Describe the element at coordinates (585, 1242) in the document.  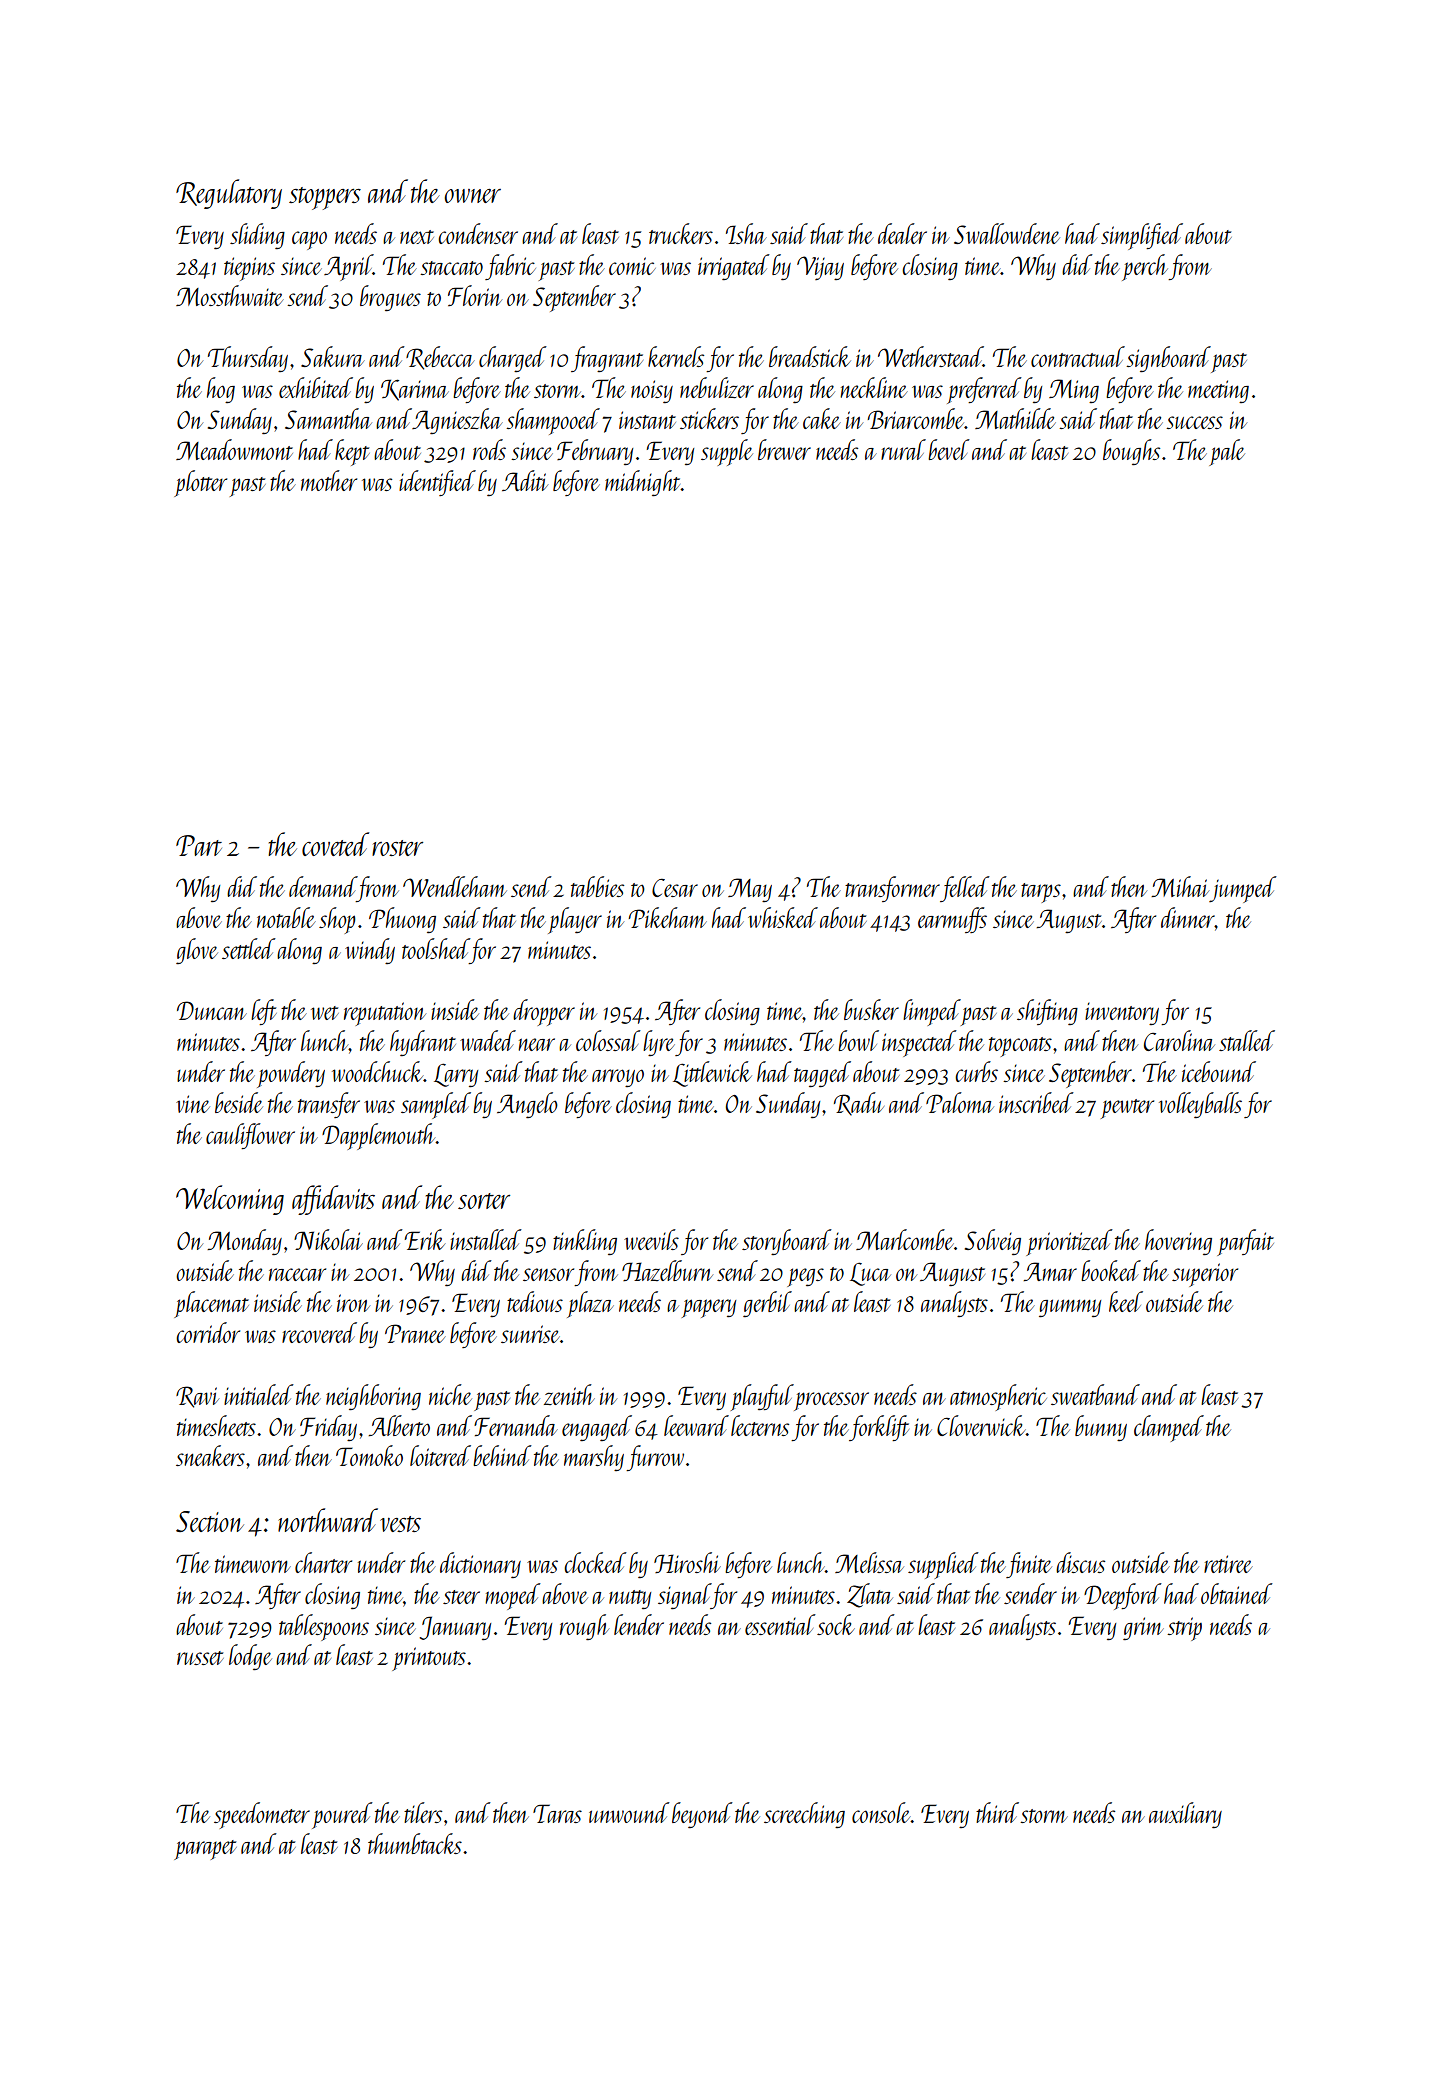
I see `tinkling` at that location.
